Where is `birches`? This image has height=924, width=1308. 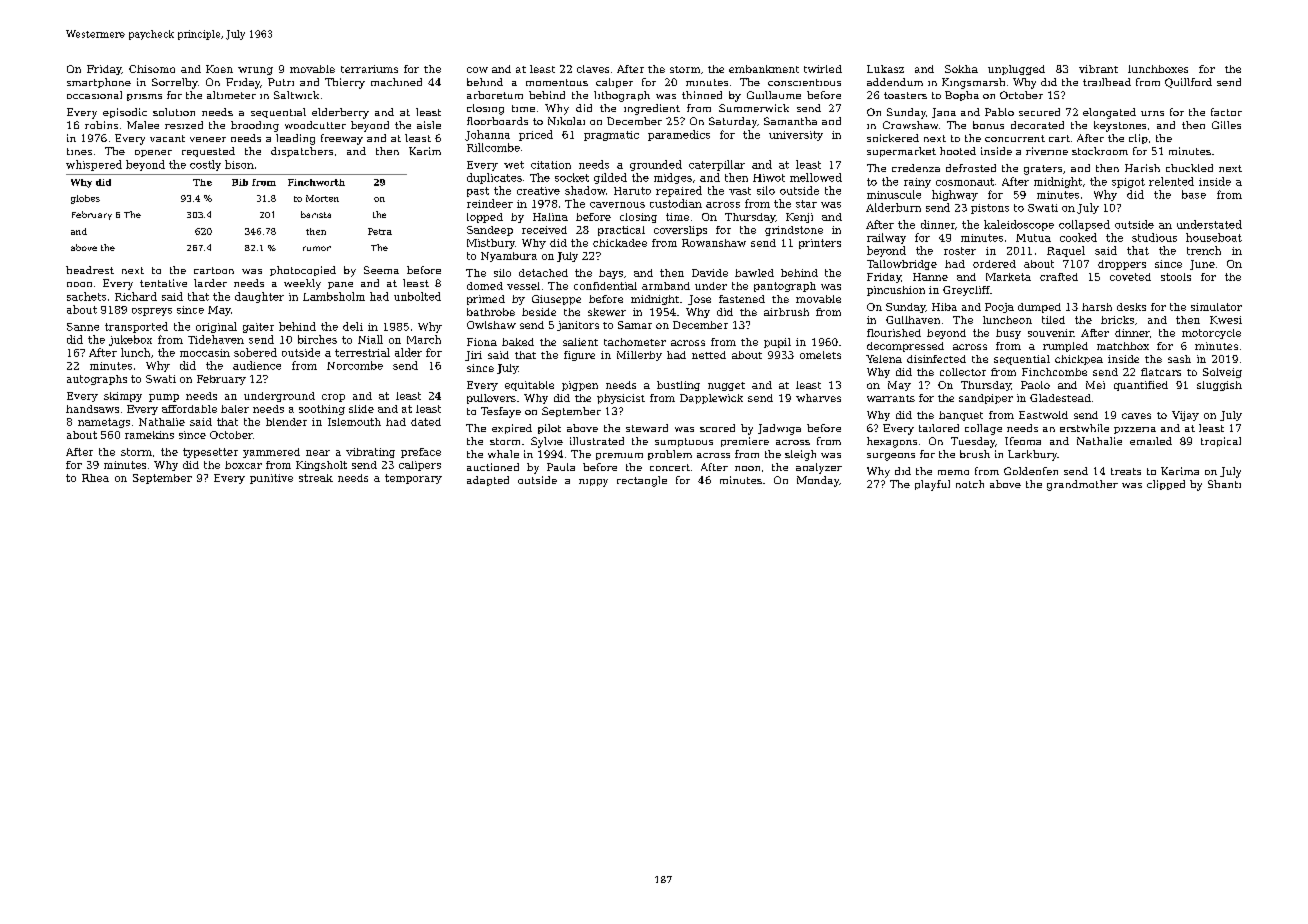
birches is located at coordinates (317, 339).
